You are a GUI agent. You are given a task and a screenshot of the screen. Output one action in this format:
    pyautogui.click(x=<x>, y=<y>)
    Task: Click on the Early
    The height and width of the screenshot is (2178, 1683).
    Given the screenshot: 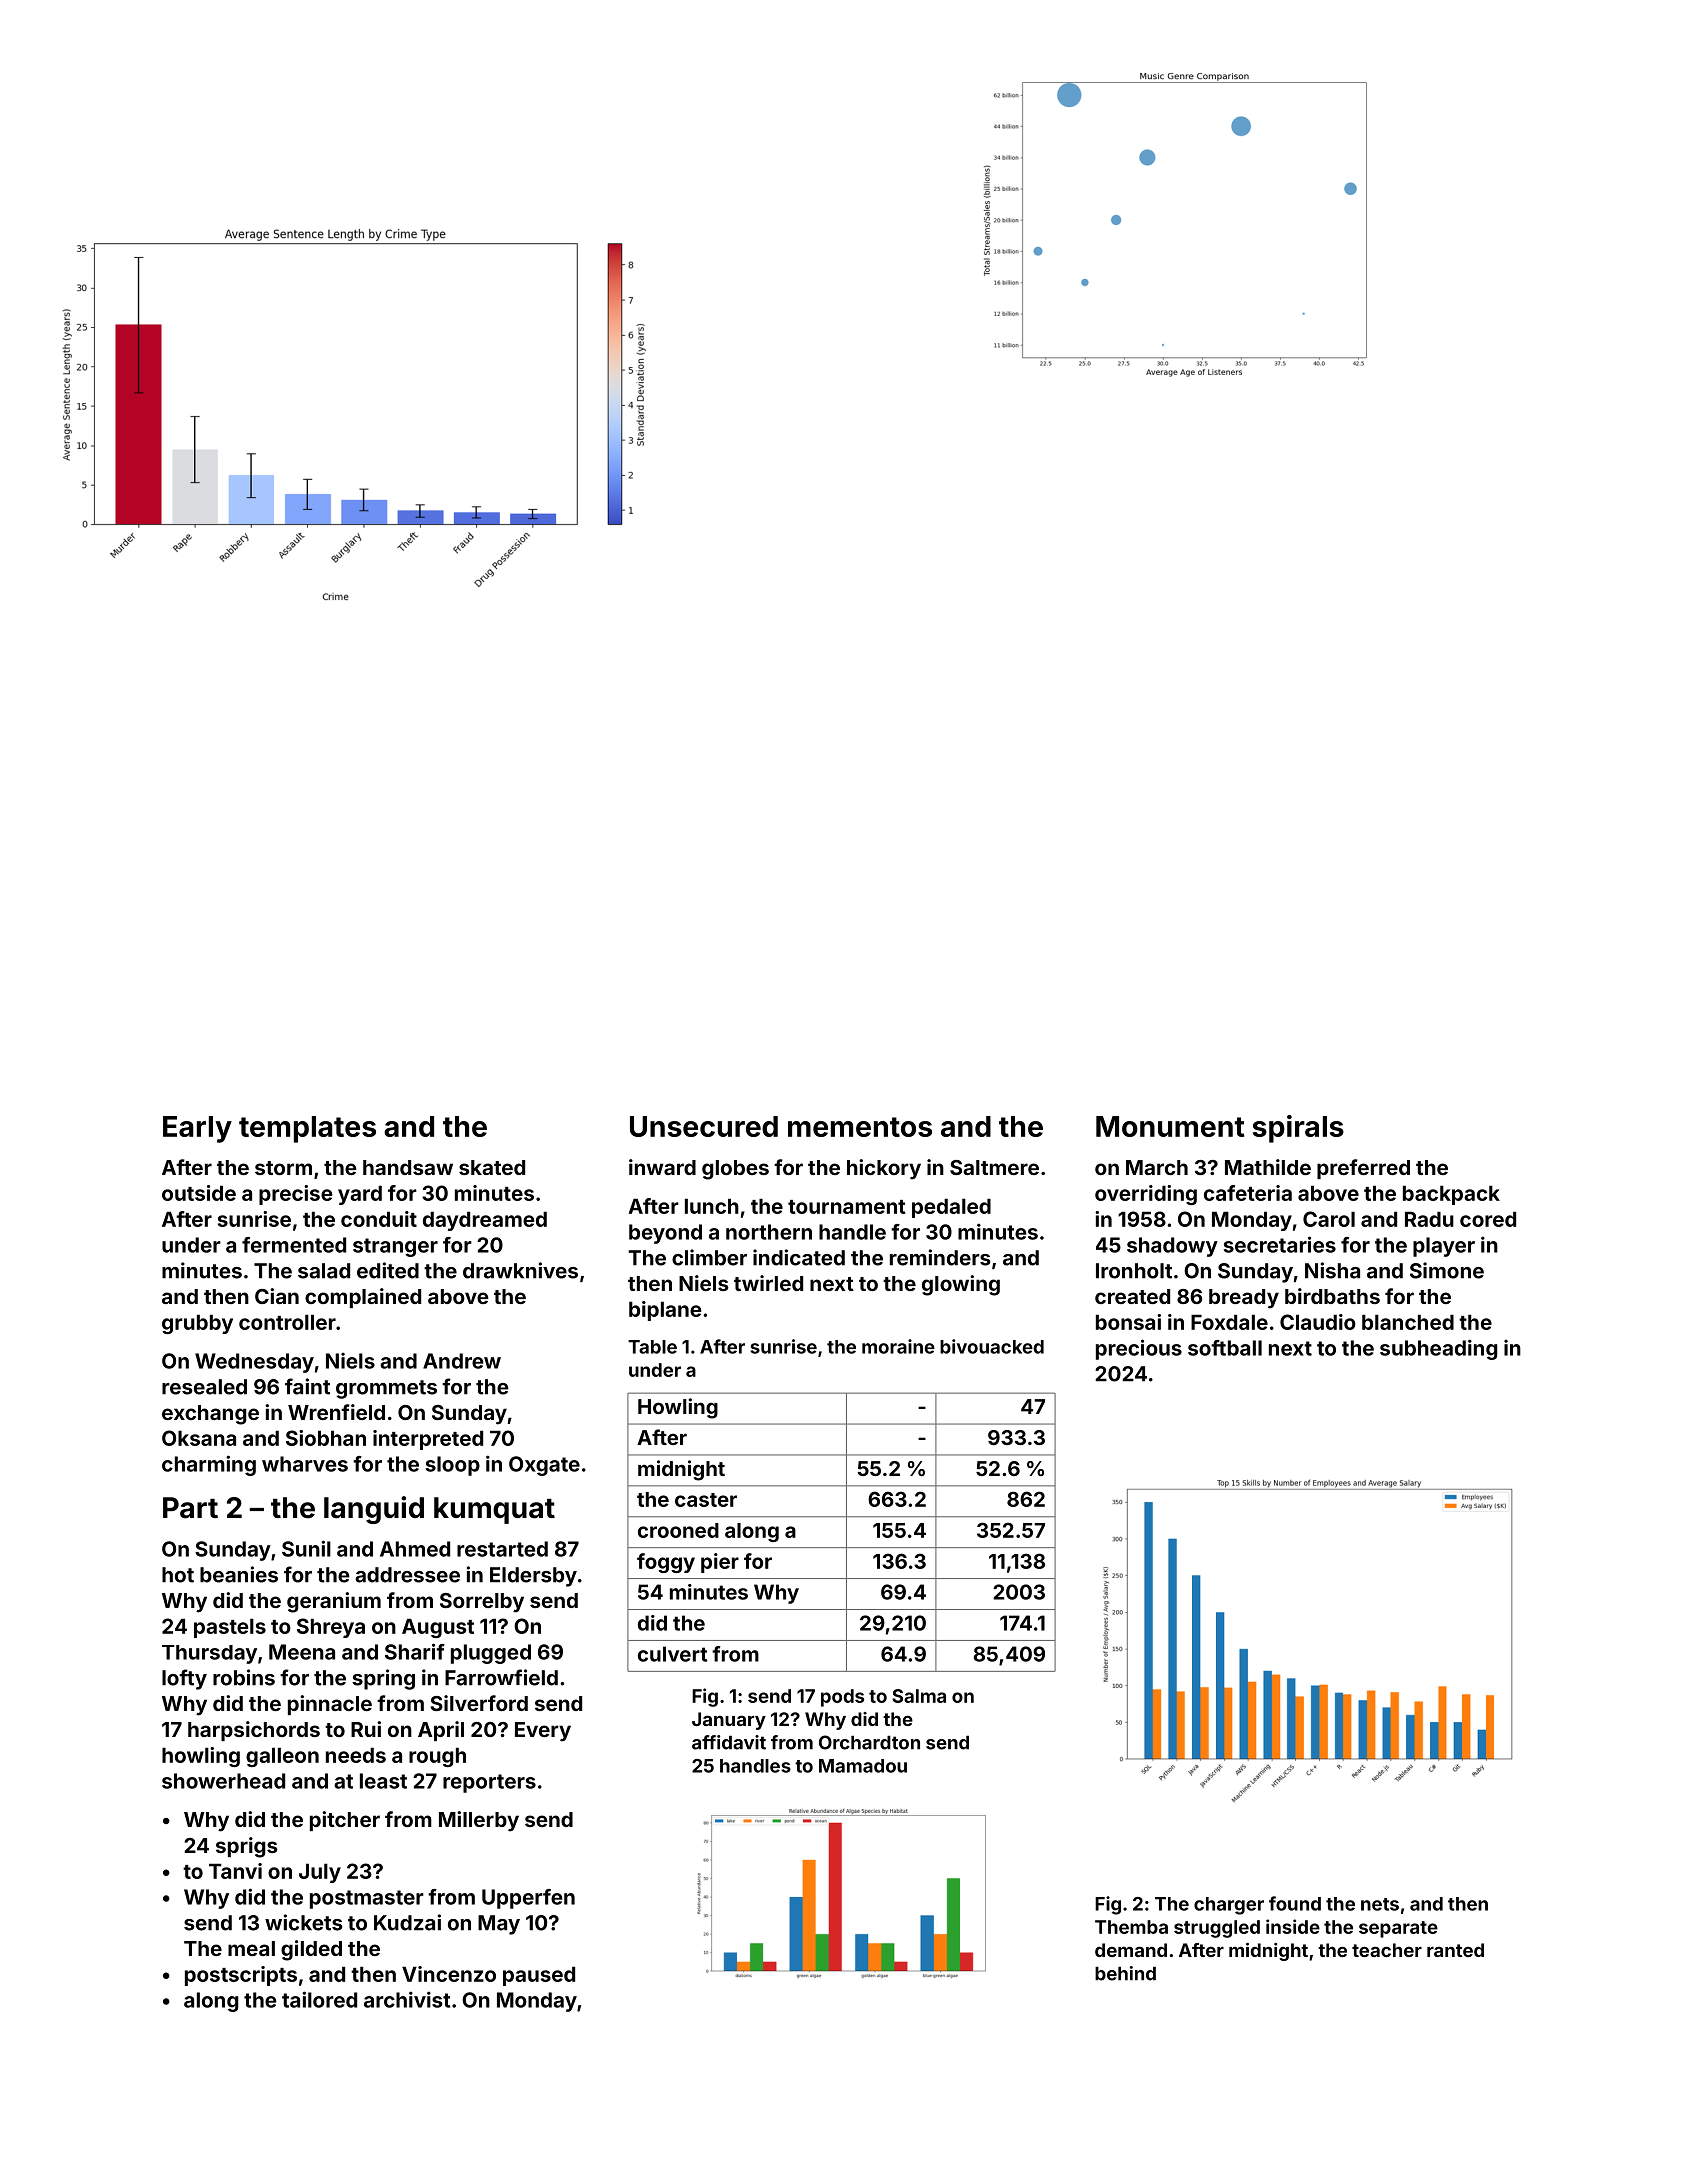 What is the action you would take?
    pyautogui.click(x=197, y=1129)
